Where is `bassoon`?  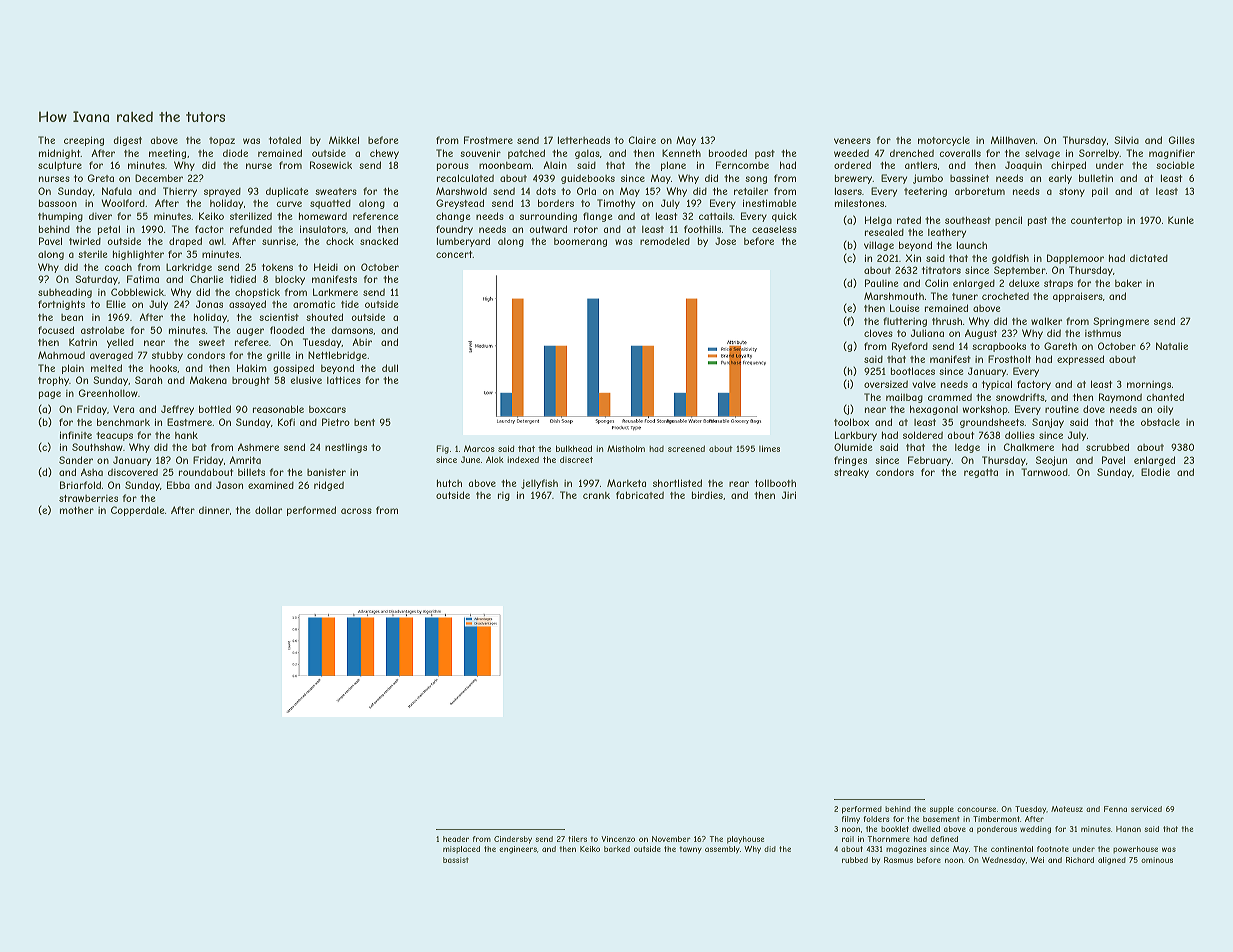 bassoon is located at coordinates (58, 203).
